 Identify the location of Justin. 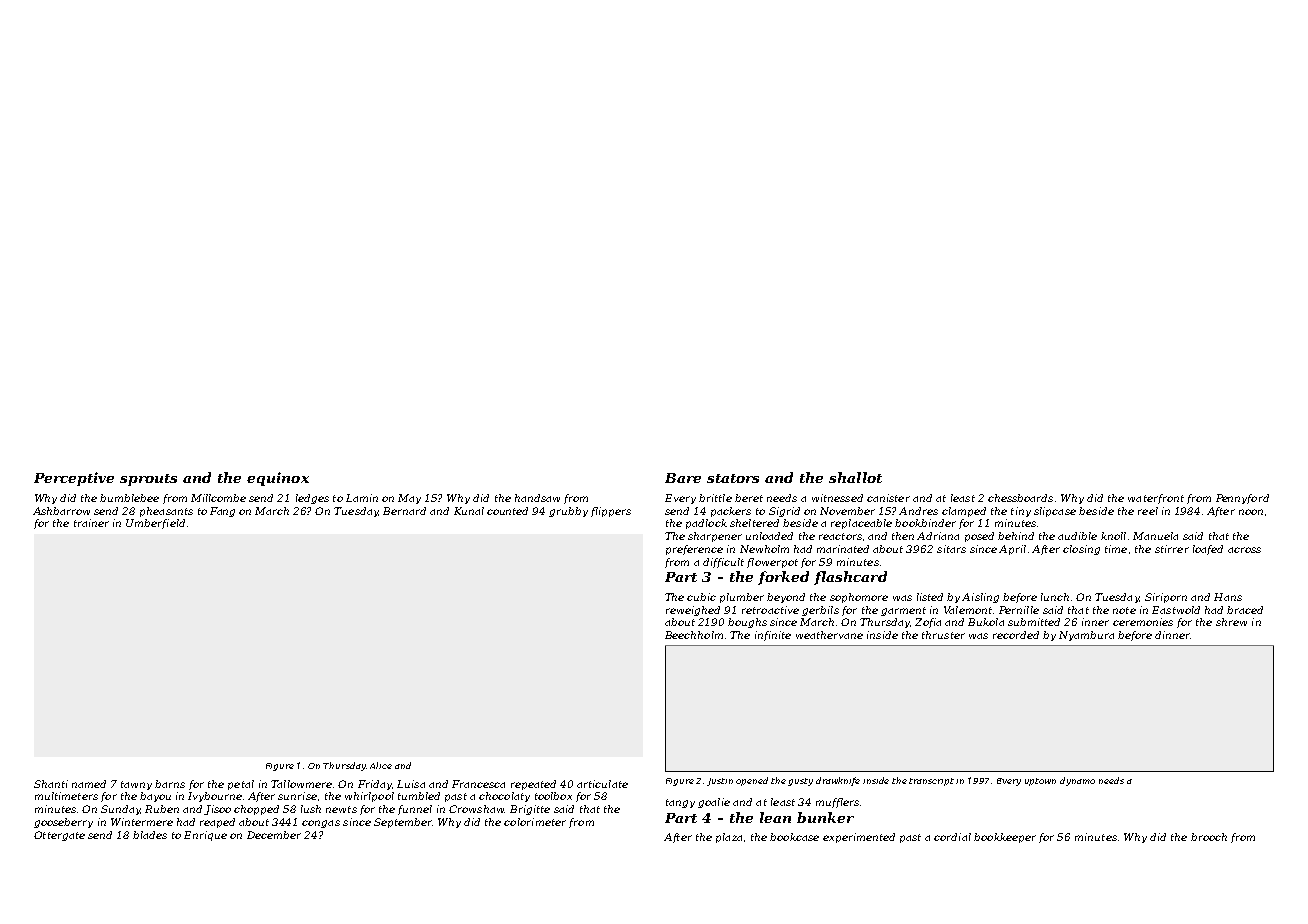
(720, 782).
